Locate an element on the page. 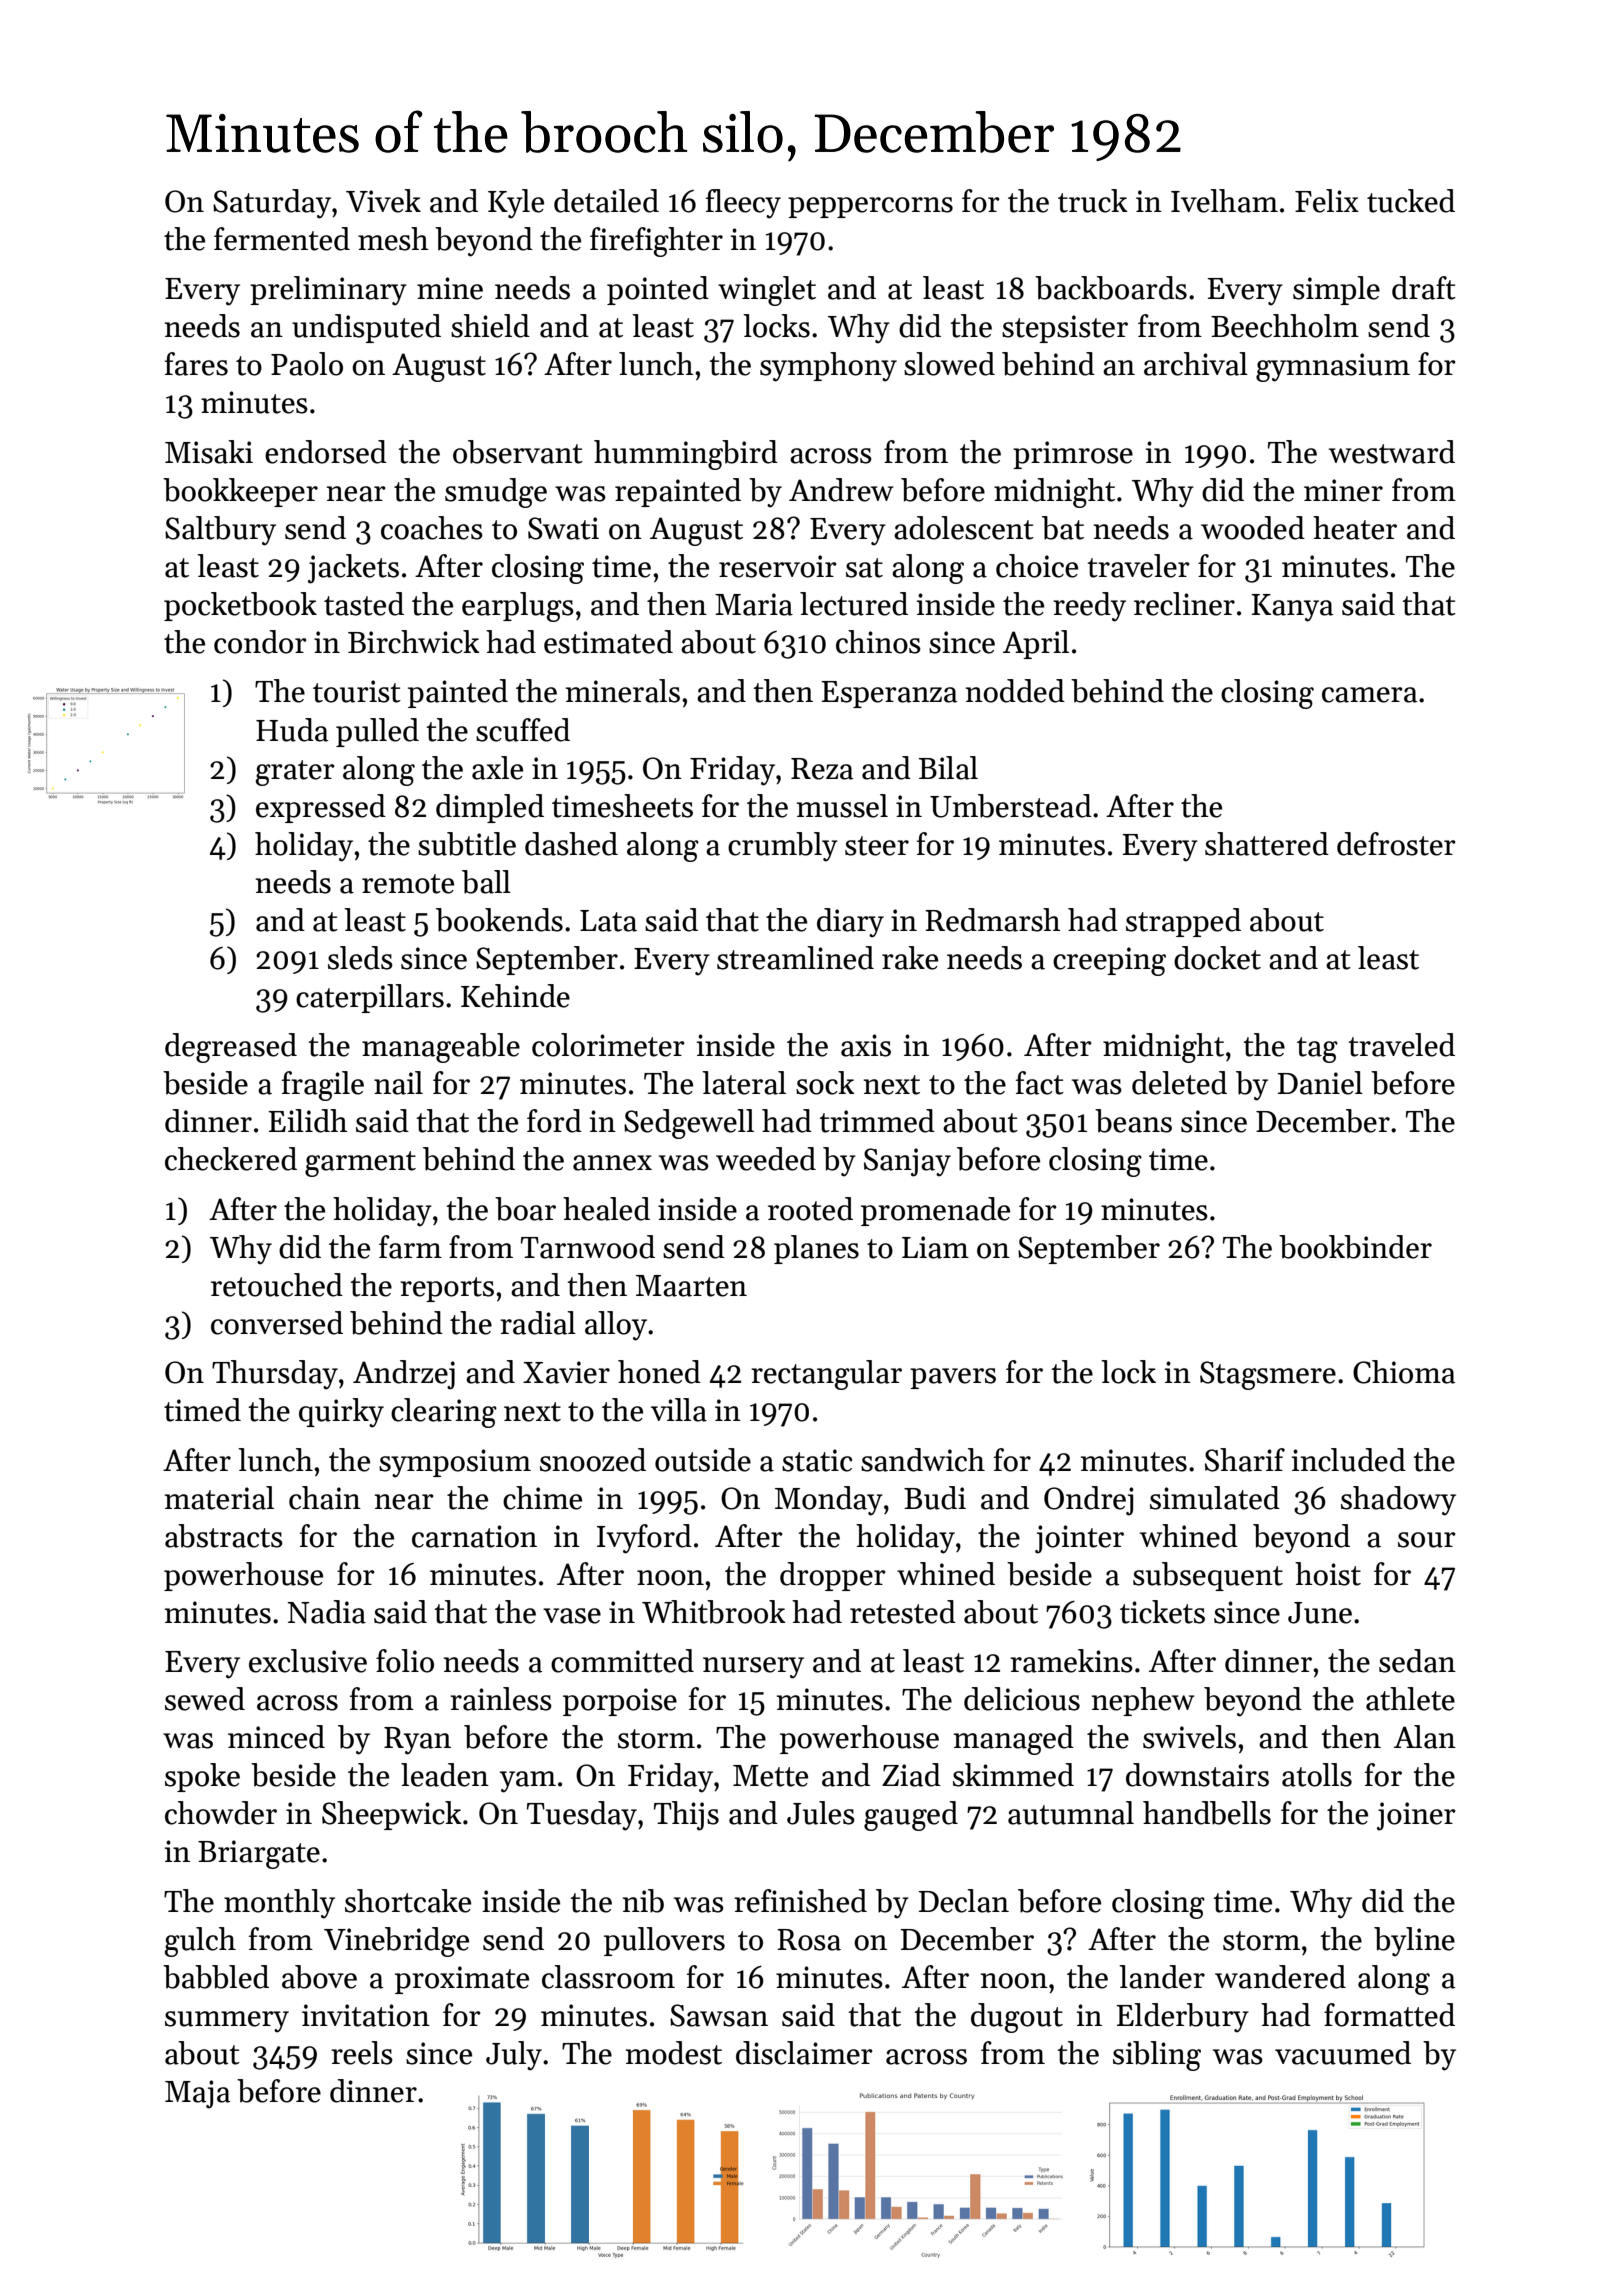 Image resolution: width=1620 pixels, height=2292 pixels. conversed is located at coordinates (277, 1323).
